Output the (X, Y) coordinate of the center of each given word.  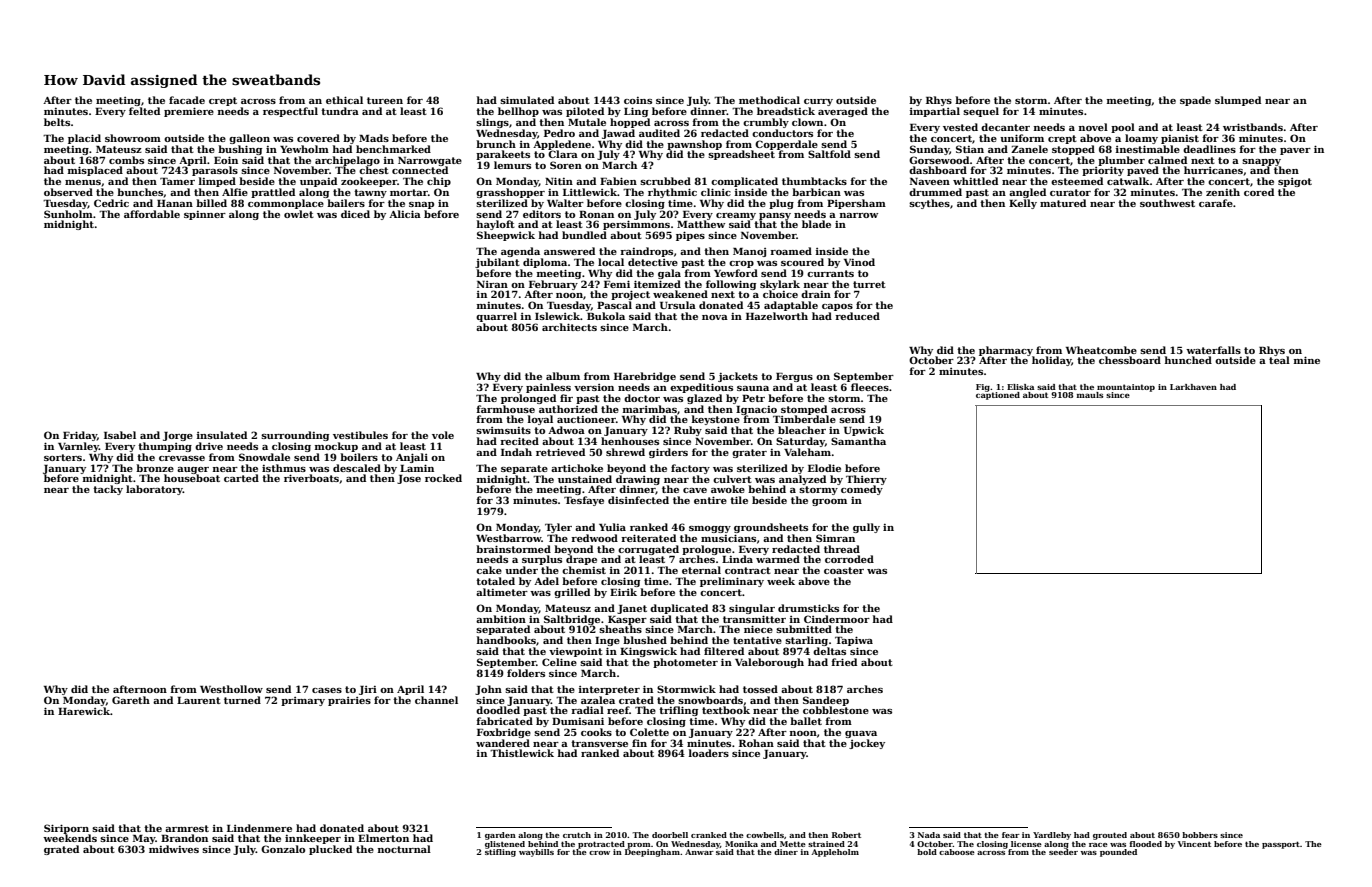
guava (861, 734)
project (630, 295)
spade (1195, 101)
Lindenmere (259, 828)
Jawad (618, 134)
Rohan (756, 743)
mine (1307, 360)
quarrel (496, 317)
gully (866, 528)
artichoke (577, 468)
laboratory (154, 490)
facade (187, 100)
